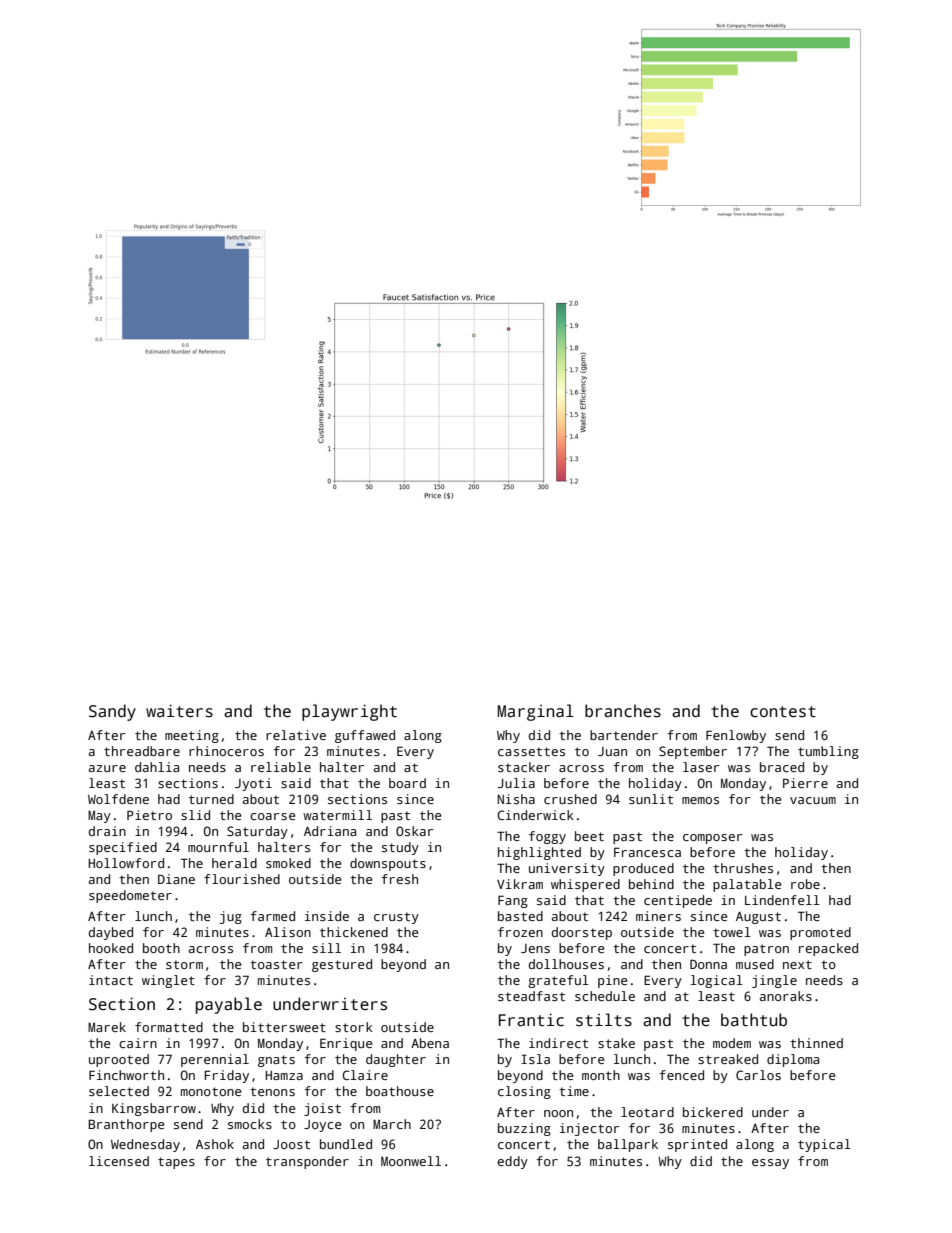  What do you see at coordinates (176, 879) in the image?
I see `Diane` at bounding box center [176, 879].
